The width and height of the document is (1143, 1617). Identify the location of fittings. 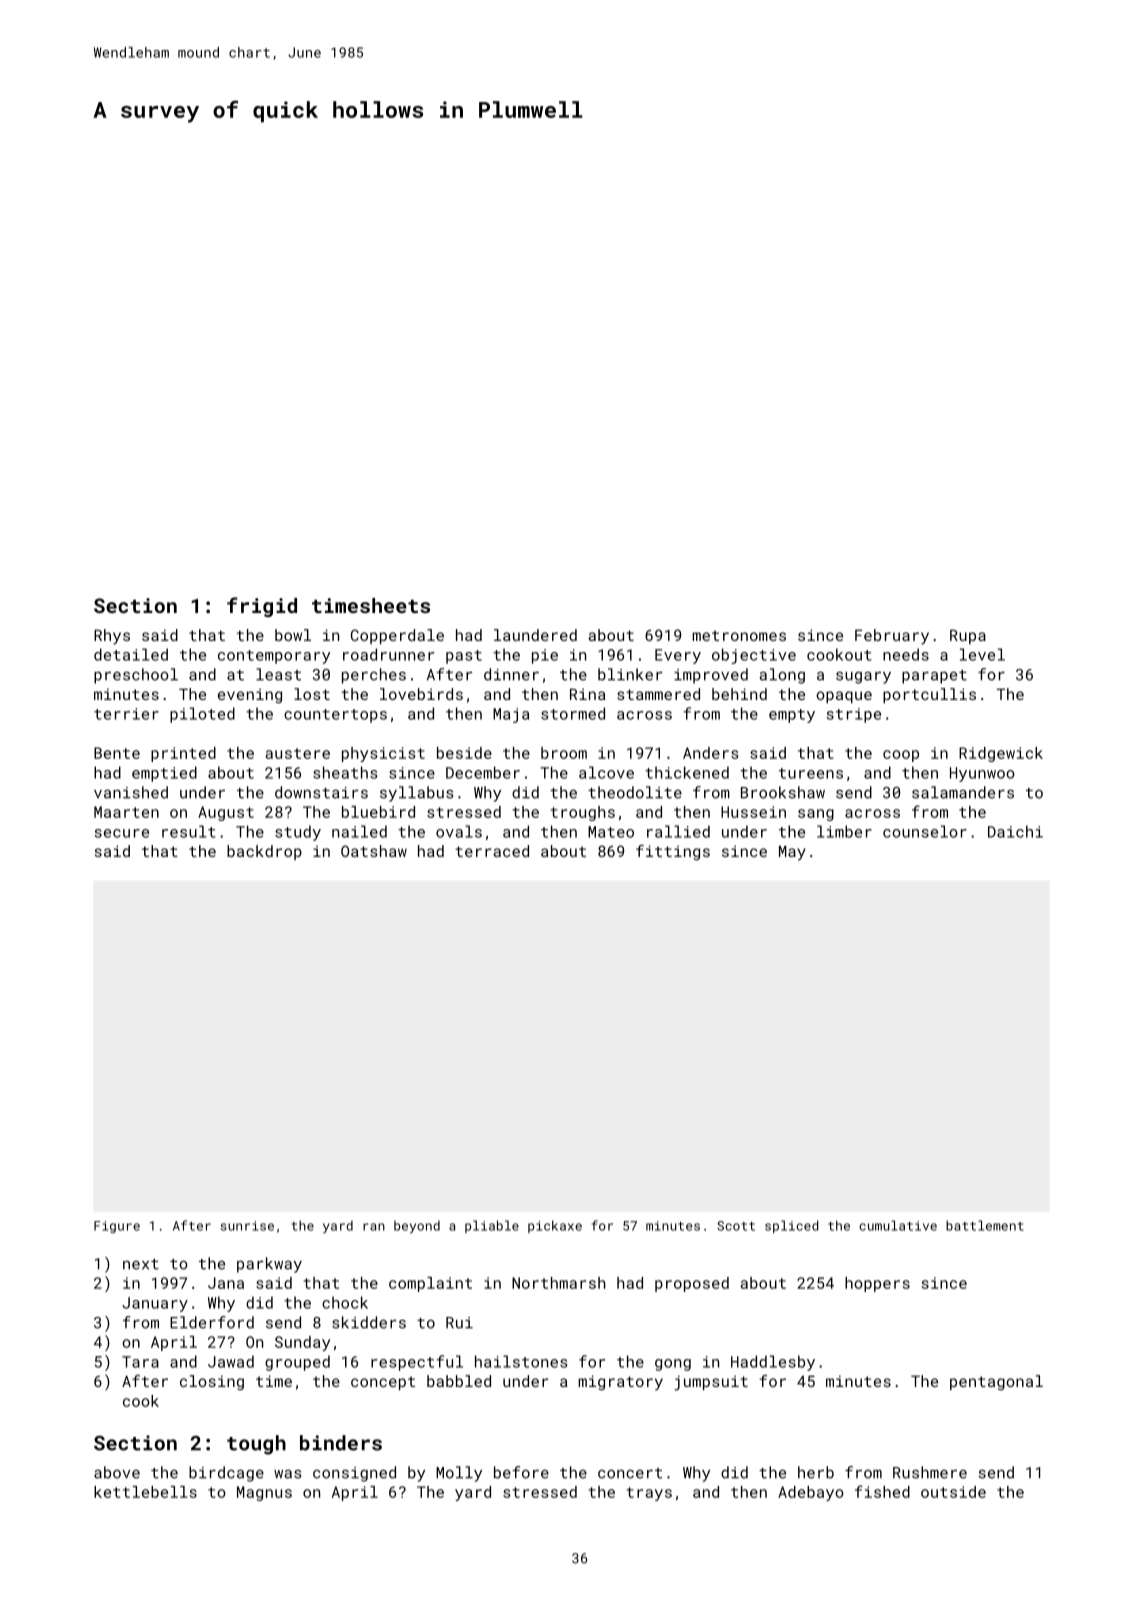
(673, 853).
